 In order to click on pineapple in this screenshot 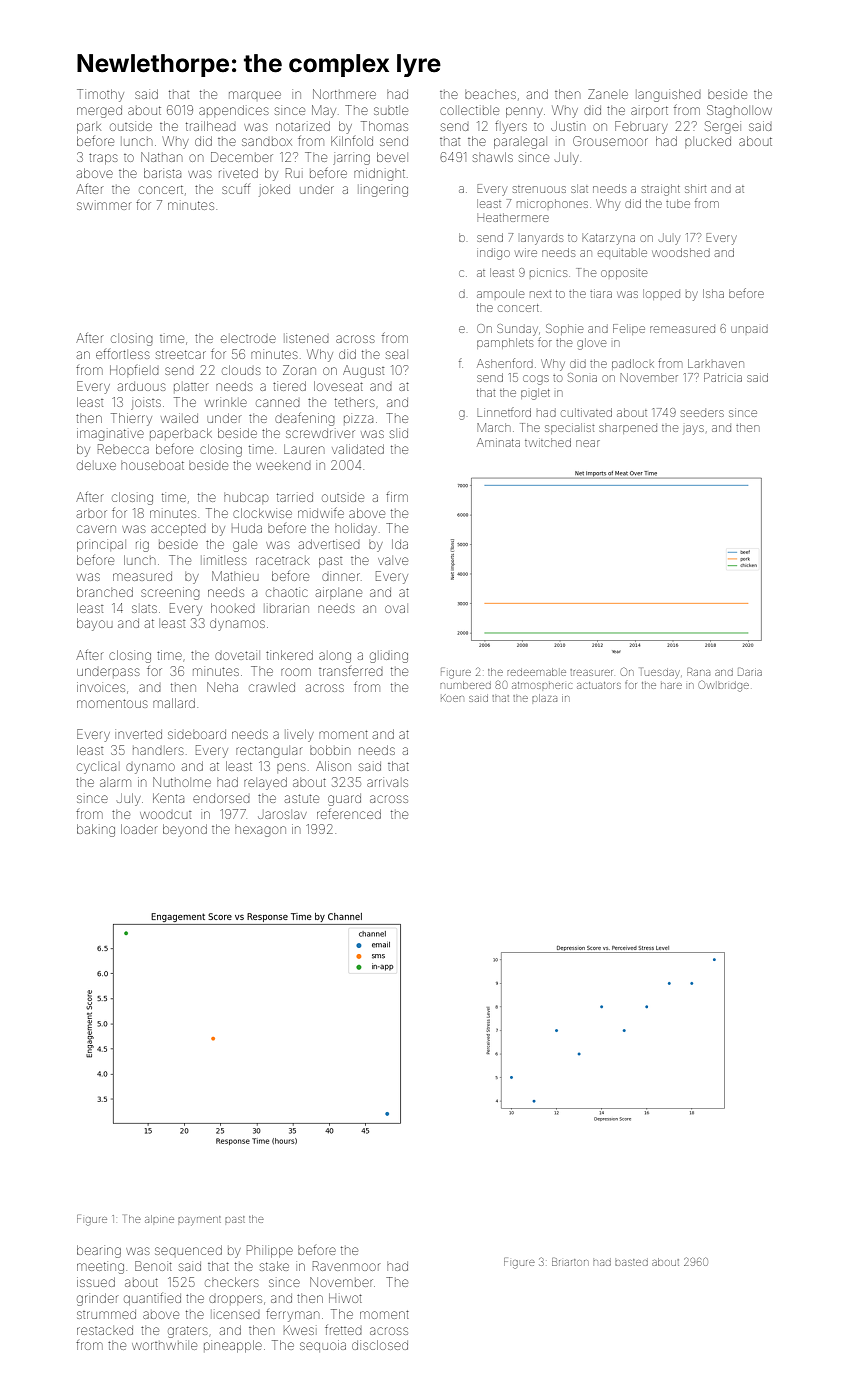, I will do `click(233, 1346)`.
